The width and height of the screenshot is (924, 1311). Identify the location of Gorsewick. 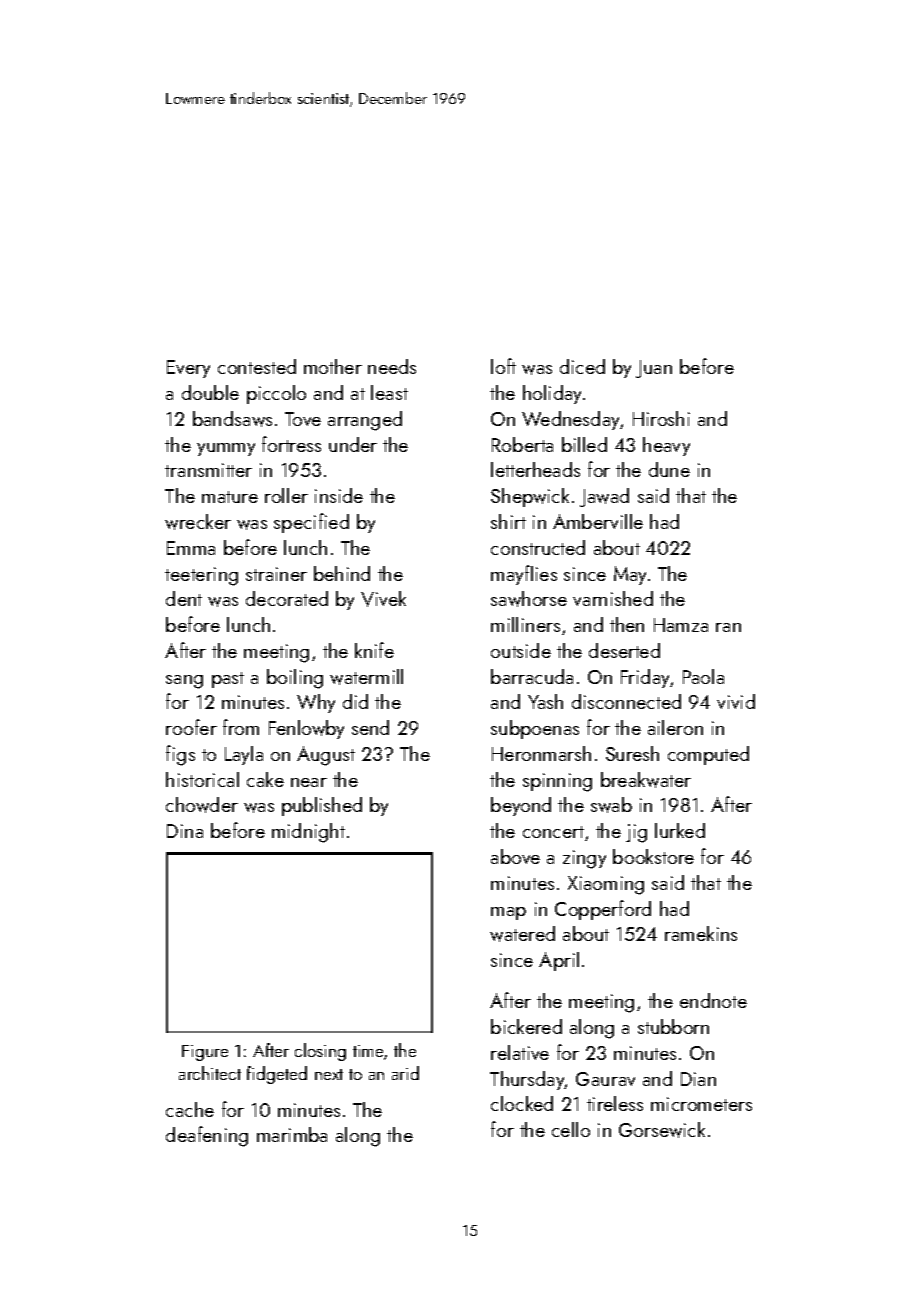
(662, 1130).
